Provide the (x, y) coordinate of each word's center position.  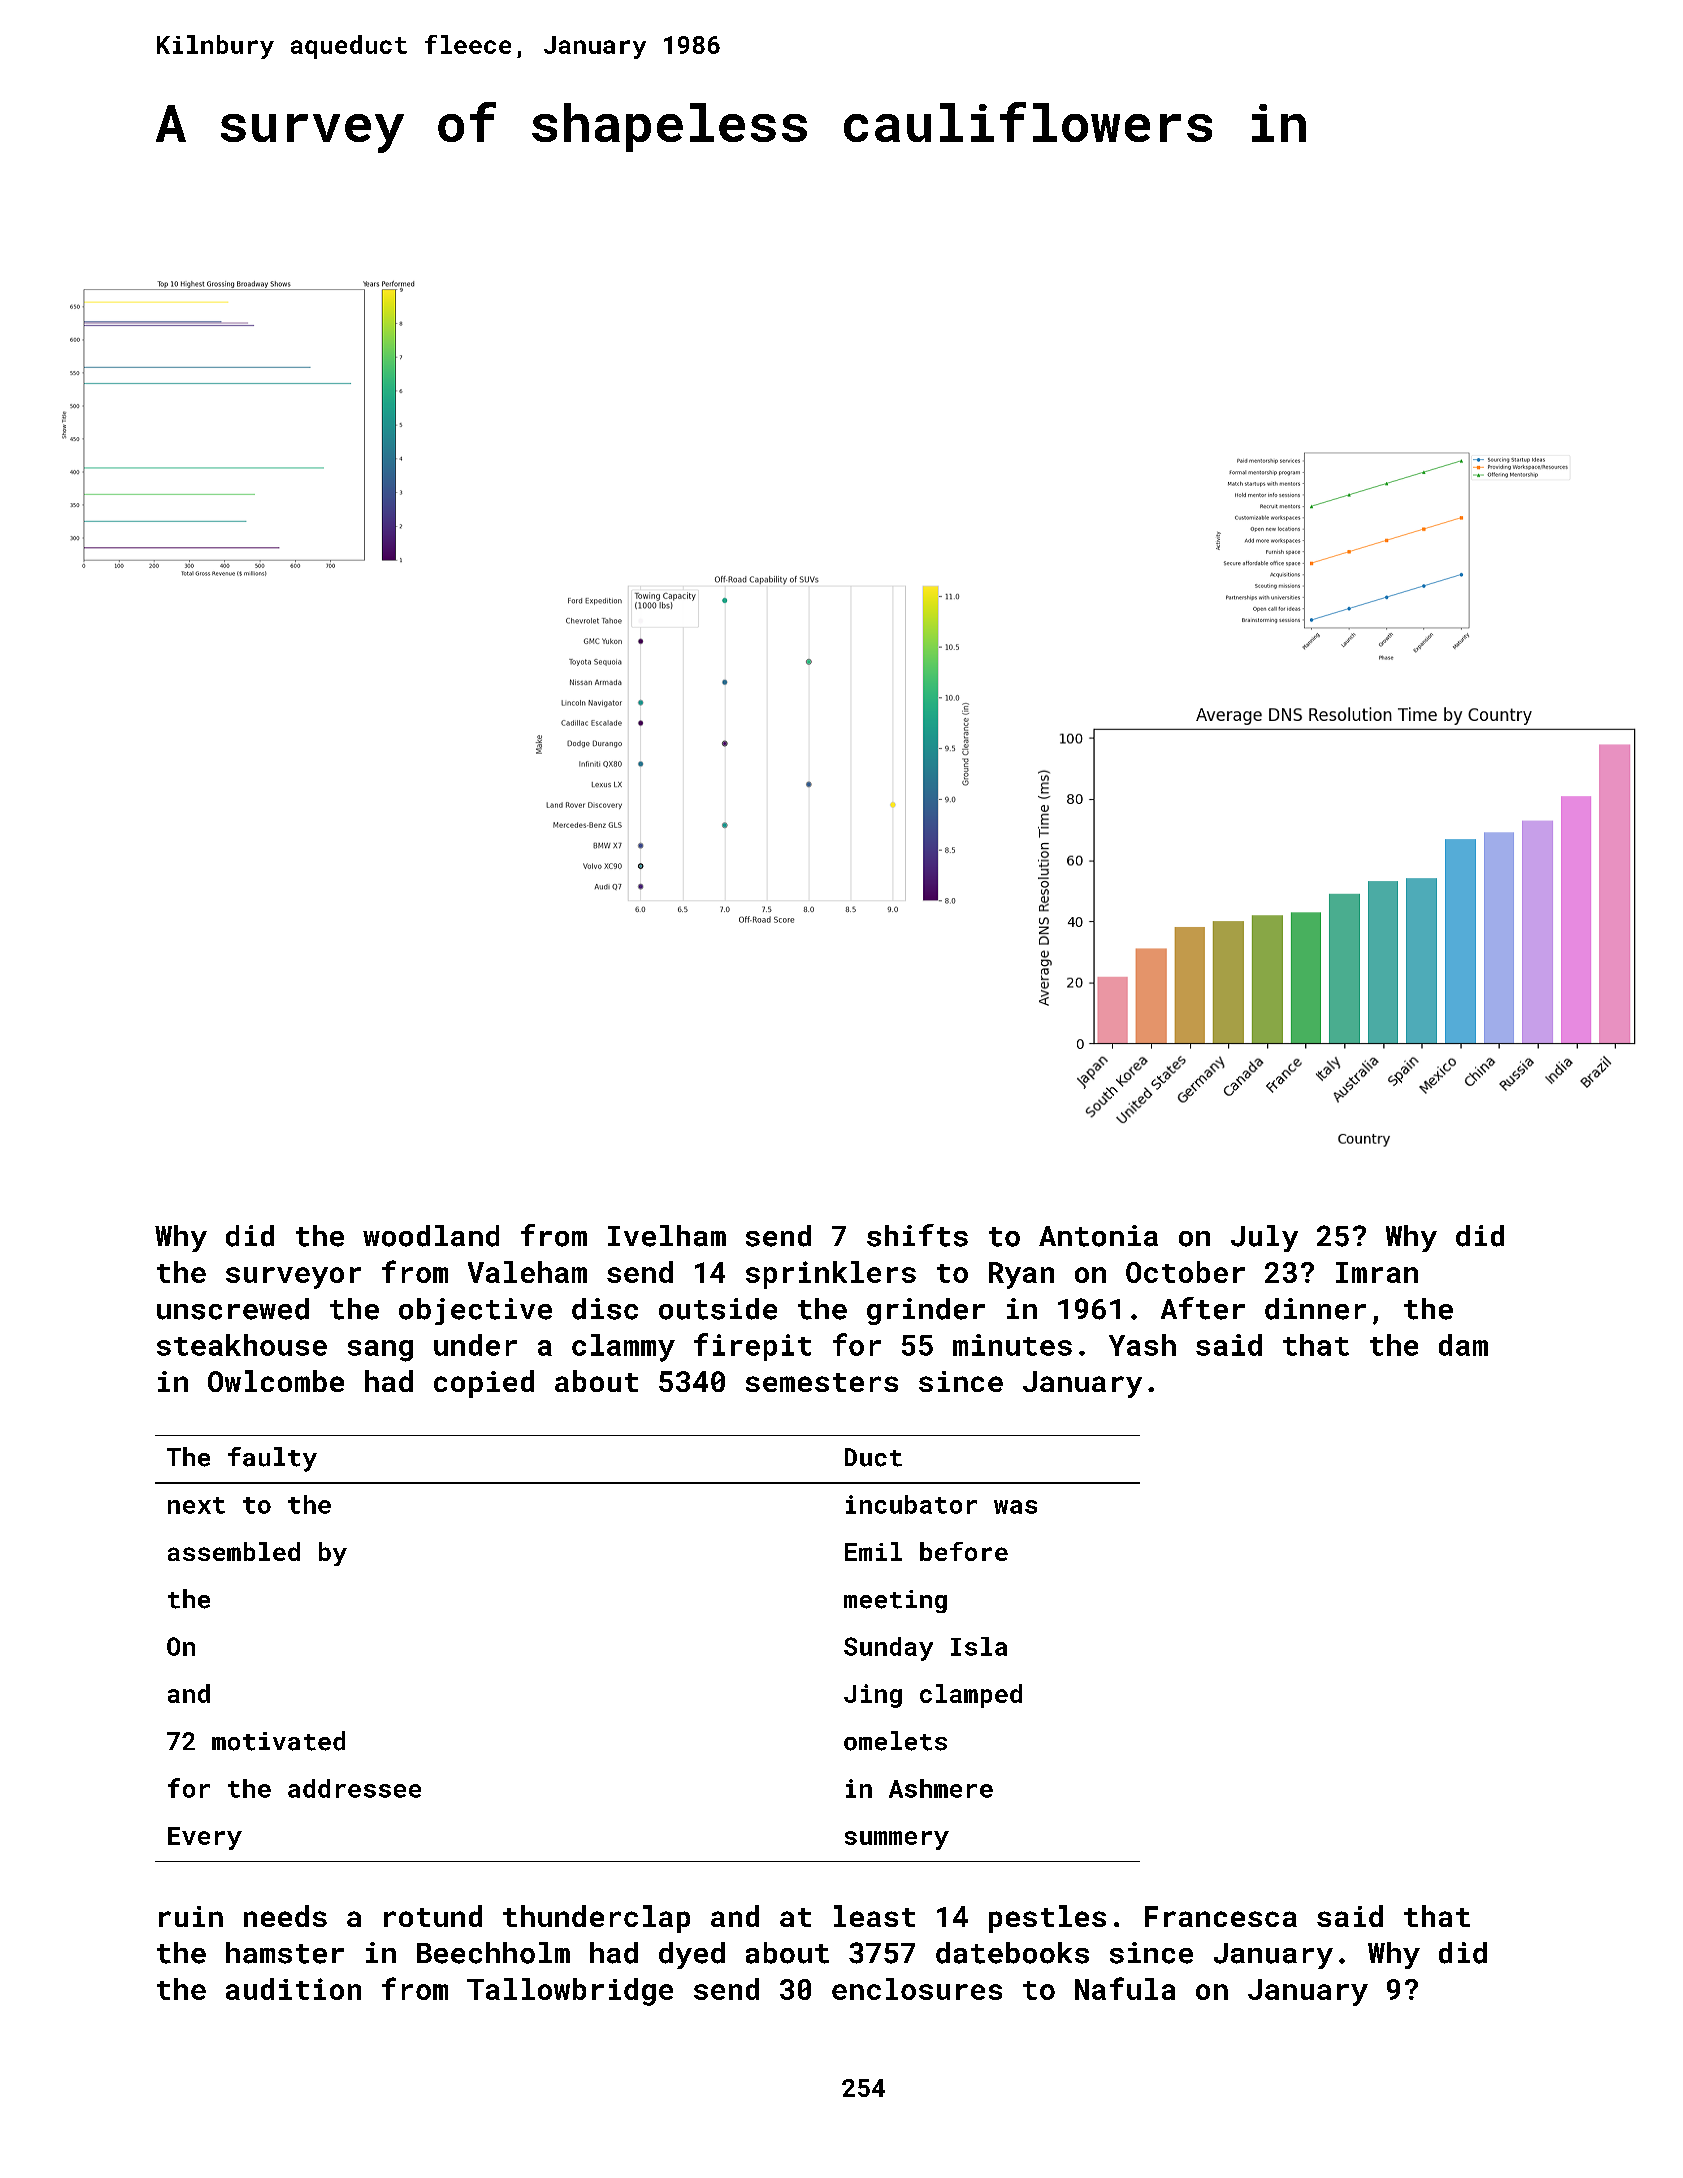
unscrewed (233, 1309)
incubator (911, 1504)
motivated (278, 1741)
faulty (272, 1459)
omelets (895, 1741)
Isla (979, 1646)
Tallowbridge (570, 1992)
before (964, 1551)
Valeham (527, 1272)
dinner (1315, 1309)
